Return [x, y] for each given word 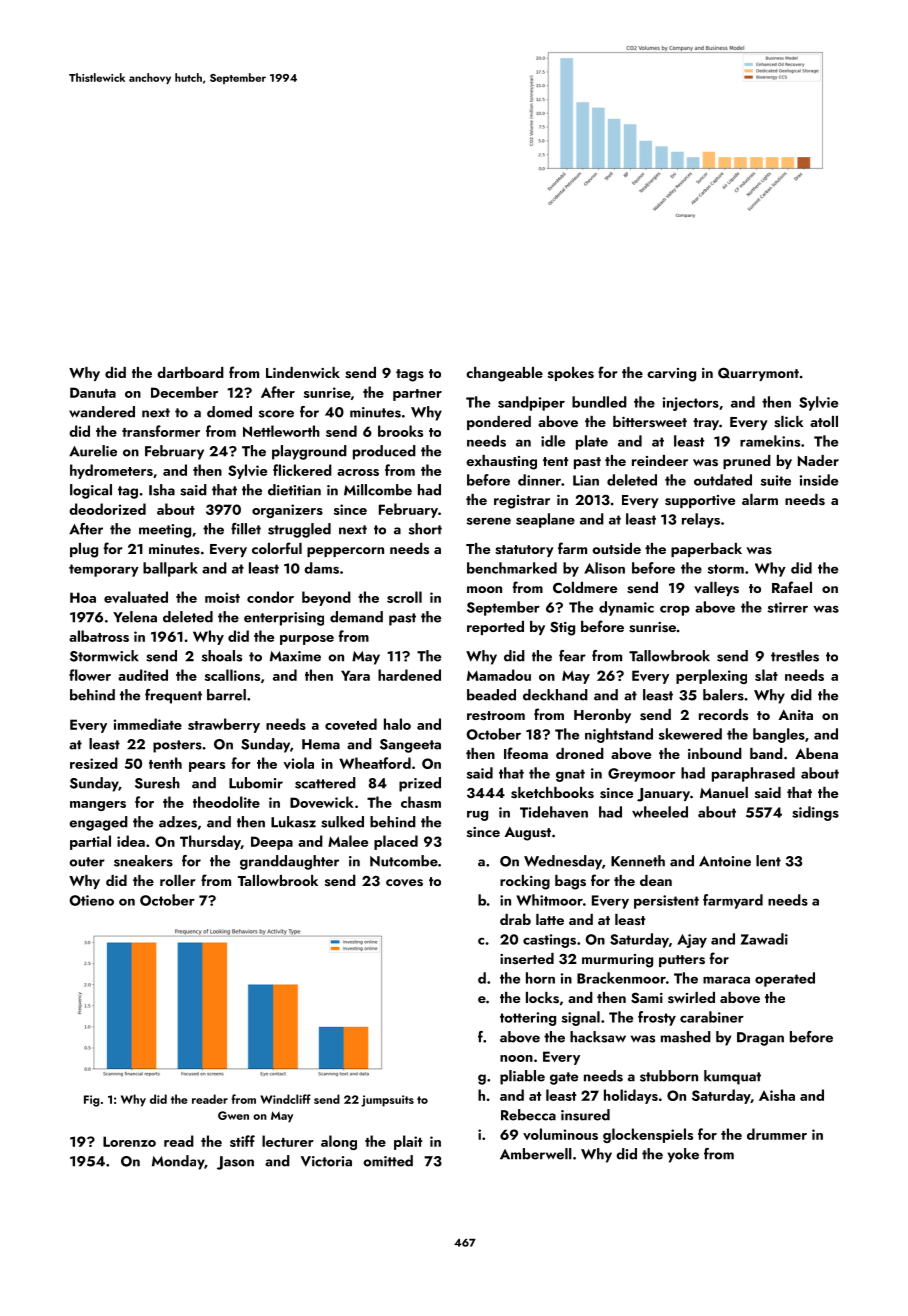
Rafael [792, 587]
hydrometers [111, 471]
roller [178, 880]
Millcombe [378, 490]
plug [84, 550]
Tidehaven [554, 812]
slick [789, 422]
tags [410, 375]
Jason [235, 1163]
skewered [690, 734]
